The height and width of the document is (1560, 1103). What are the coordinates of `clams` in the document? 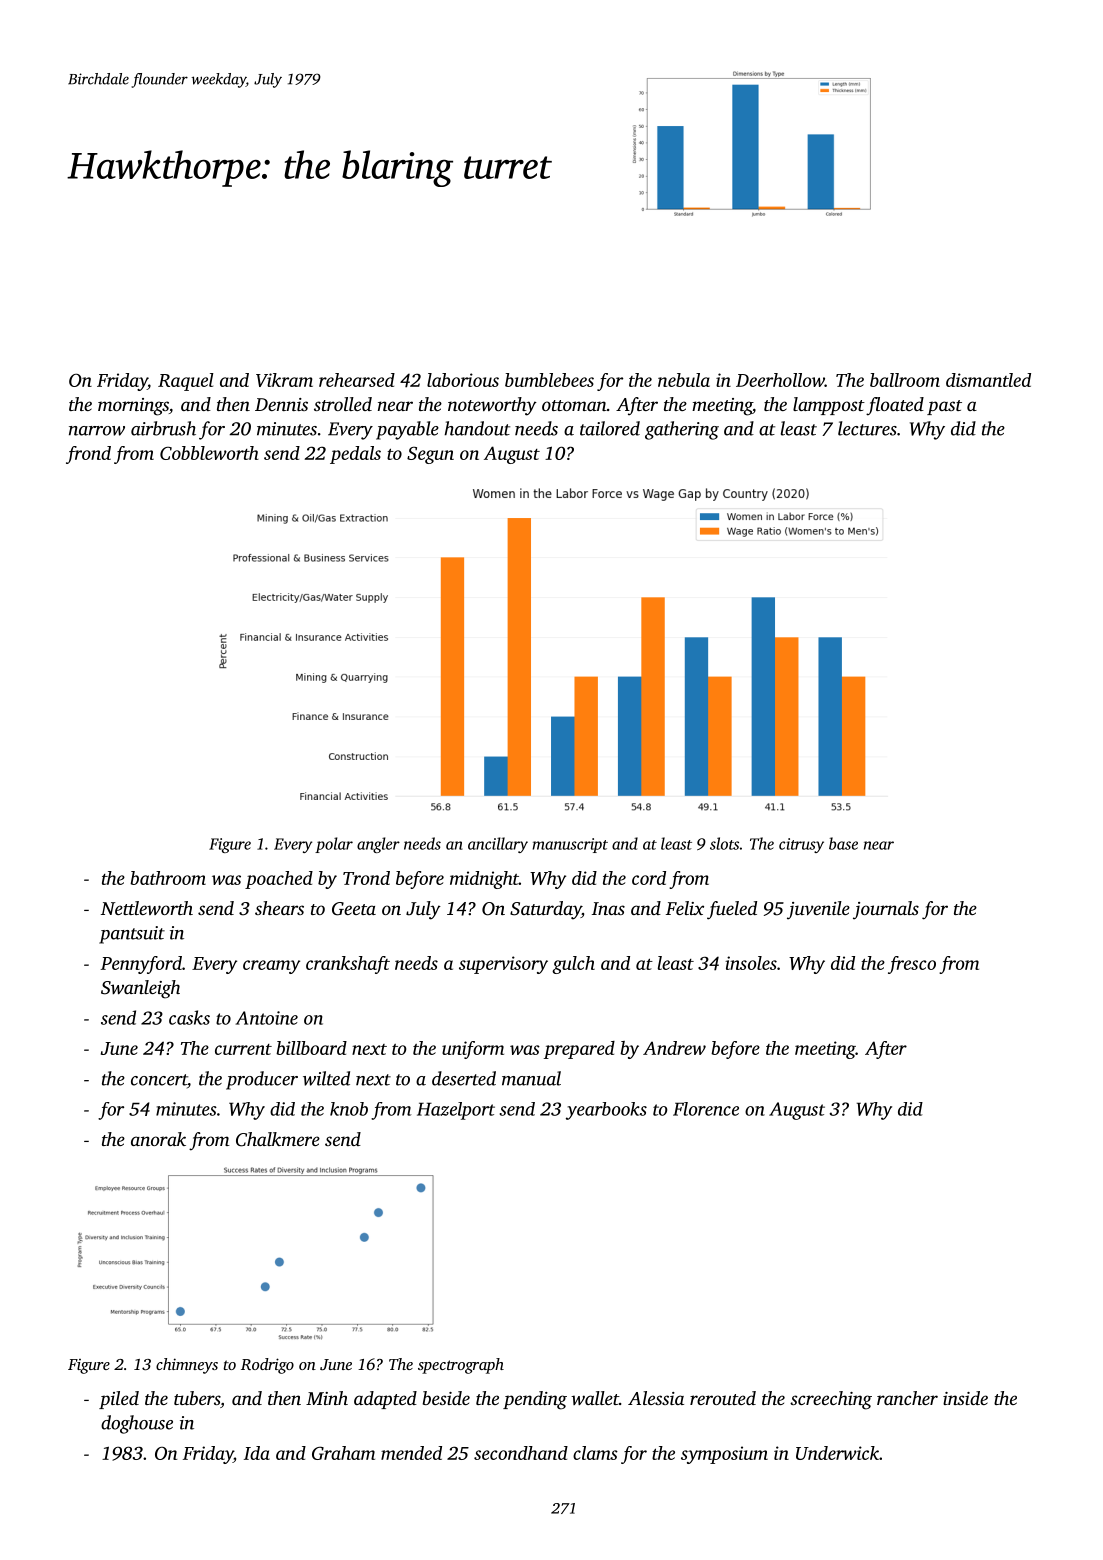 It's located at (595, 1453).
